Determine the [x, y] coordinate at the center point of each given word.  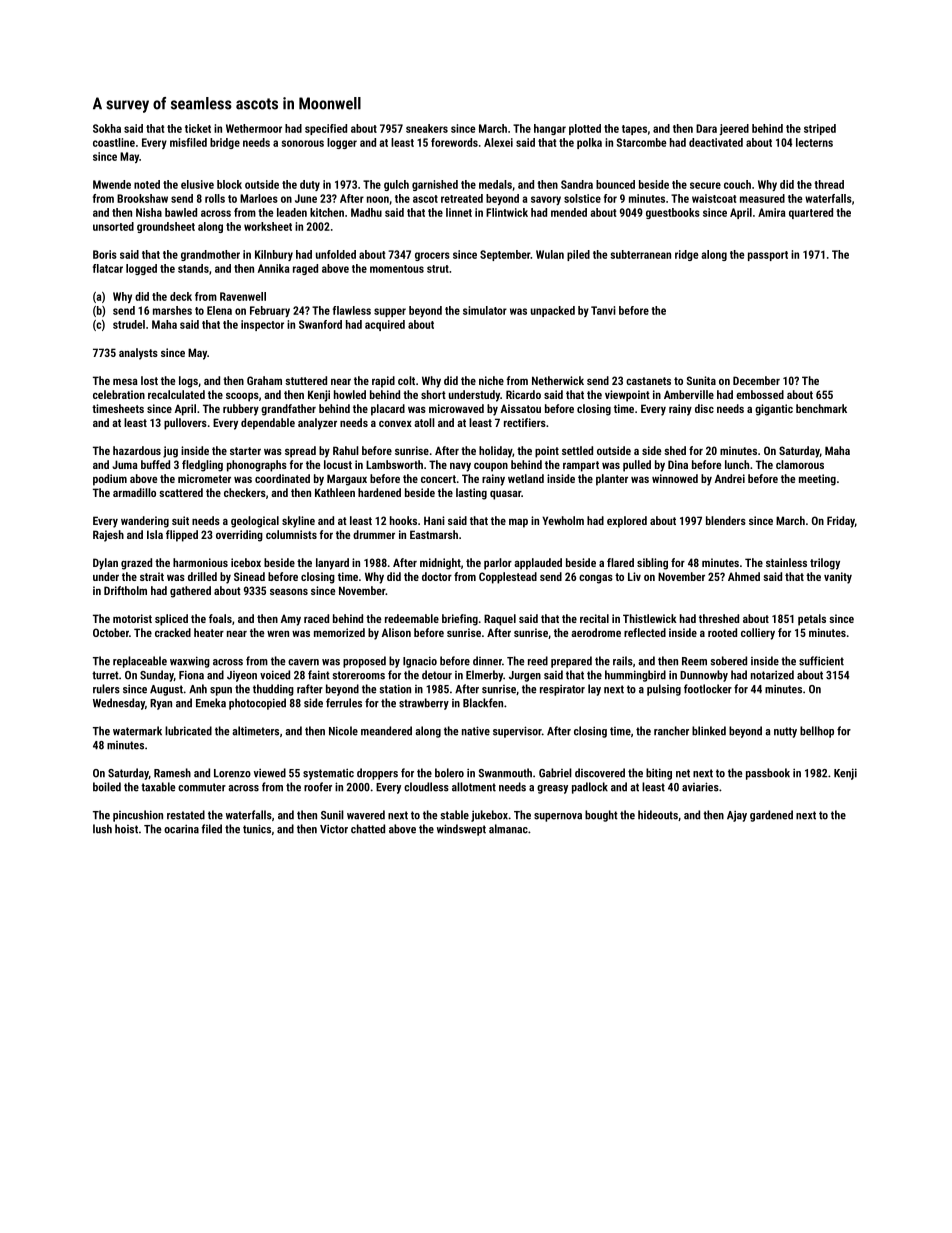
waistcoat [714, 198]
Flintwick [507, 212]
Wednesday [119, 704]
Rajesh [108, 536]
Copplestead [508, 578]
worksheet [268, 226]
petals [812, 620]
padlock [590, 788]
